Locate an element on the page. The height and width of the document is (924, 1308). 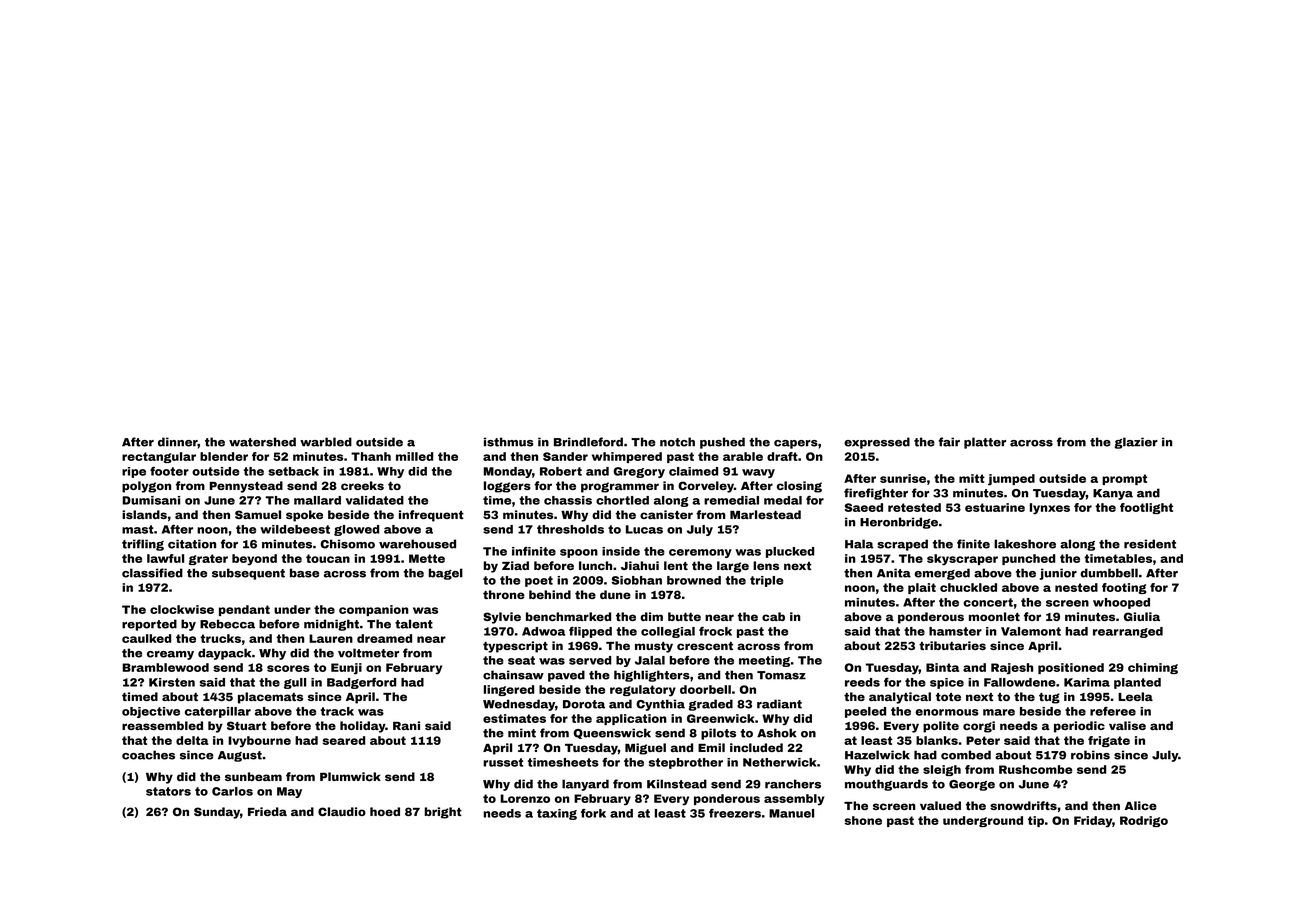
jumped is located at coordinates (1011, 480).
